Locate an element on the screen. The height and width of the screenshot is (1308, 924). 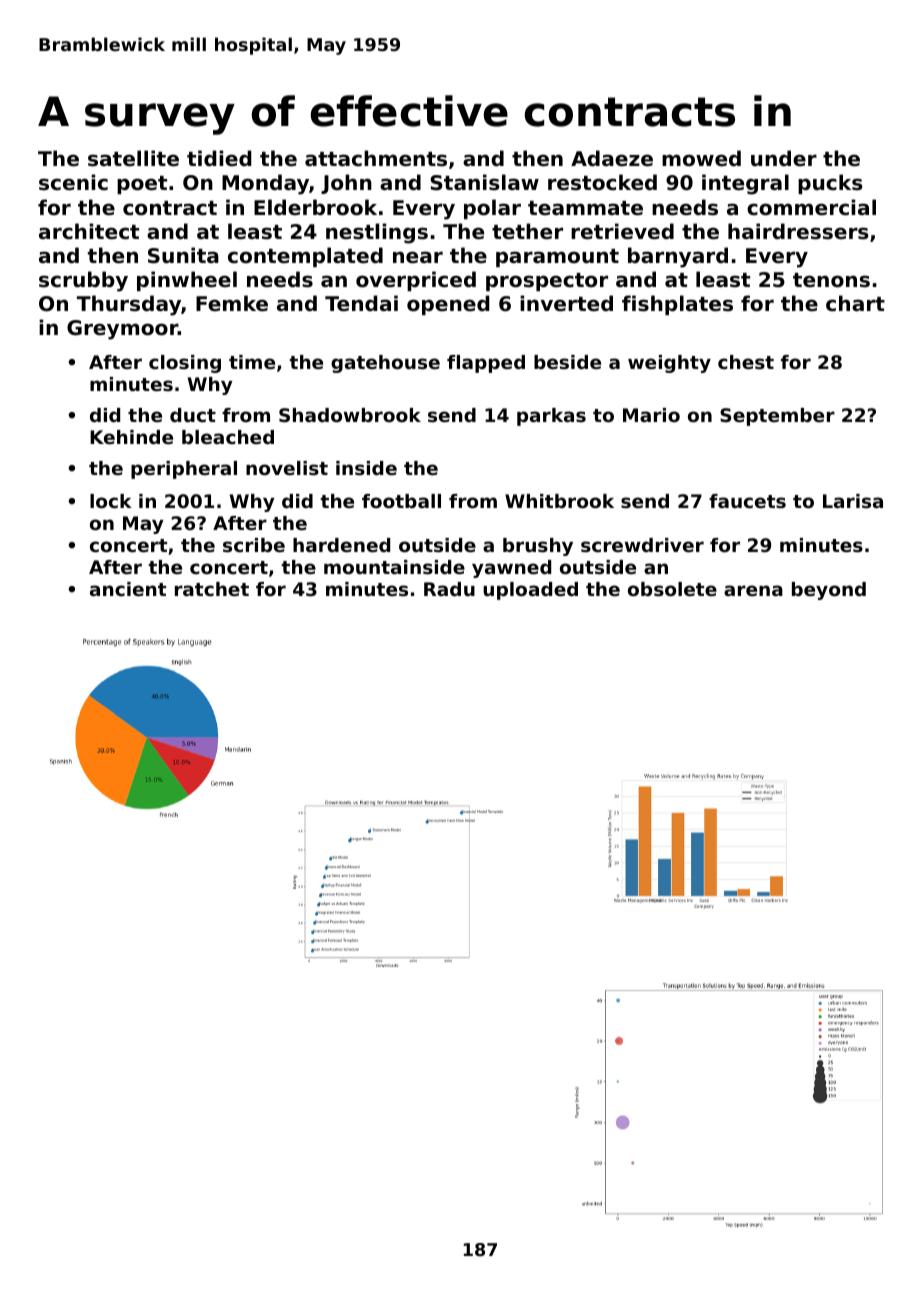
weighty is located at coordinates (669, 364).
